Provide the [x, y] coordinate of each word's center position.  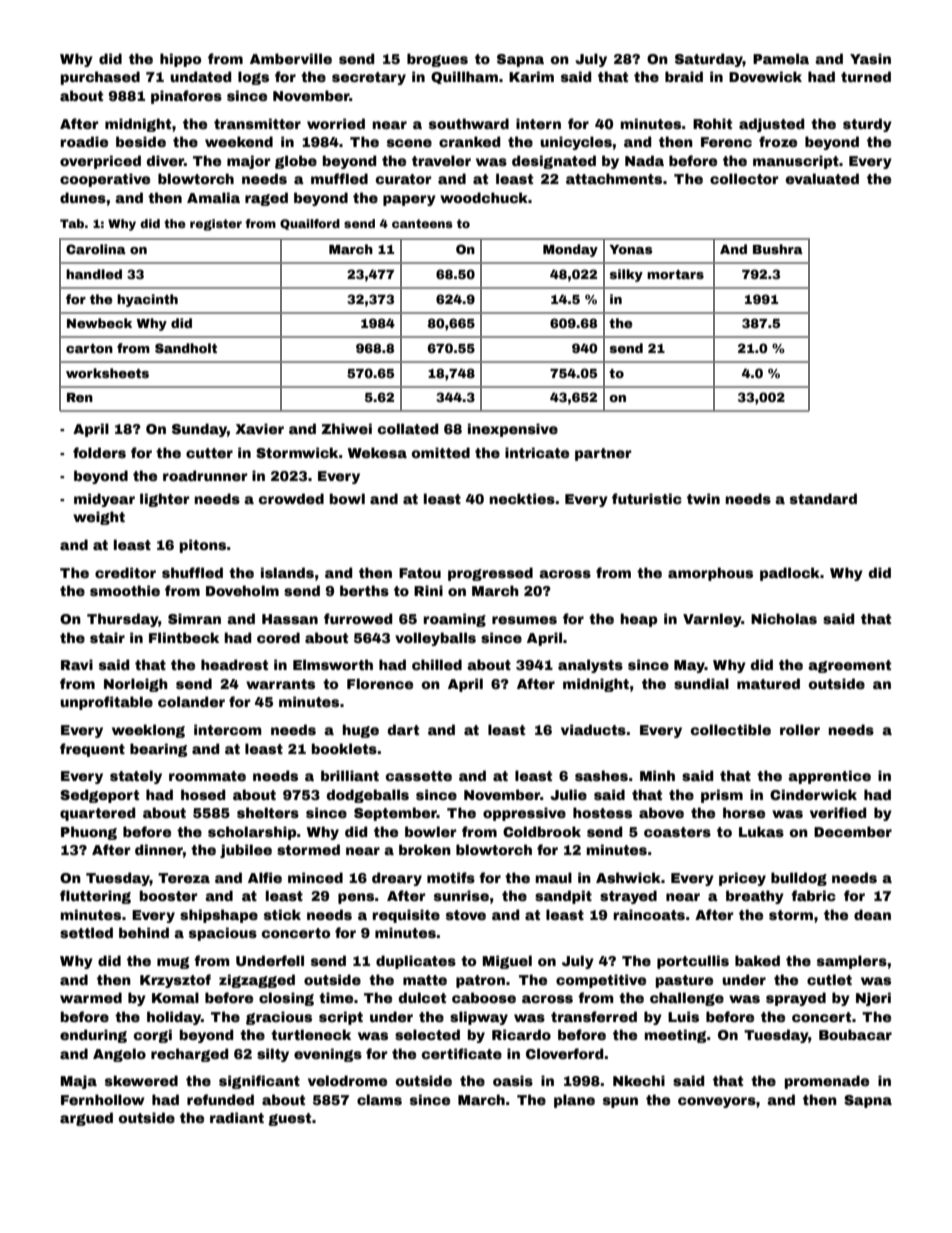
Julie [568, 794]
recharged [190, 1055]
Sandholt [186, 348]
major [249, 162]
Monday [570, 250]
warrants [280, 684]
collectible [731, 729]
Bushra [778, 249]
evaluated [822, 178]
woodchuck [484, 197]
